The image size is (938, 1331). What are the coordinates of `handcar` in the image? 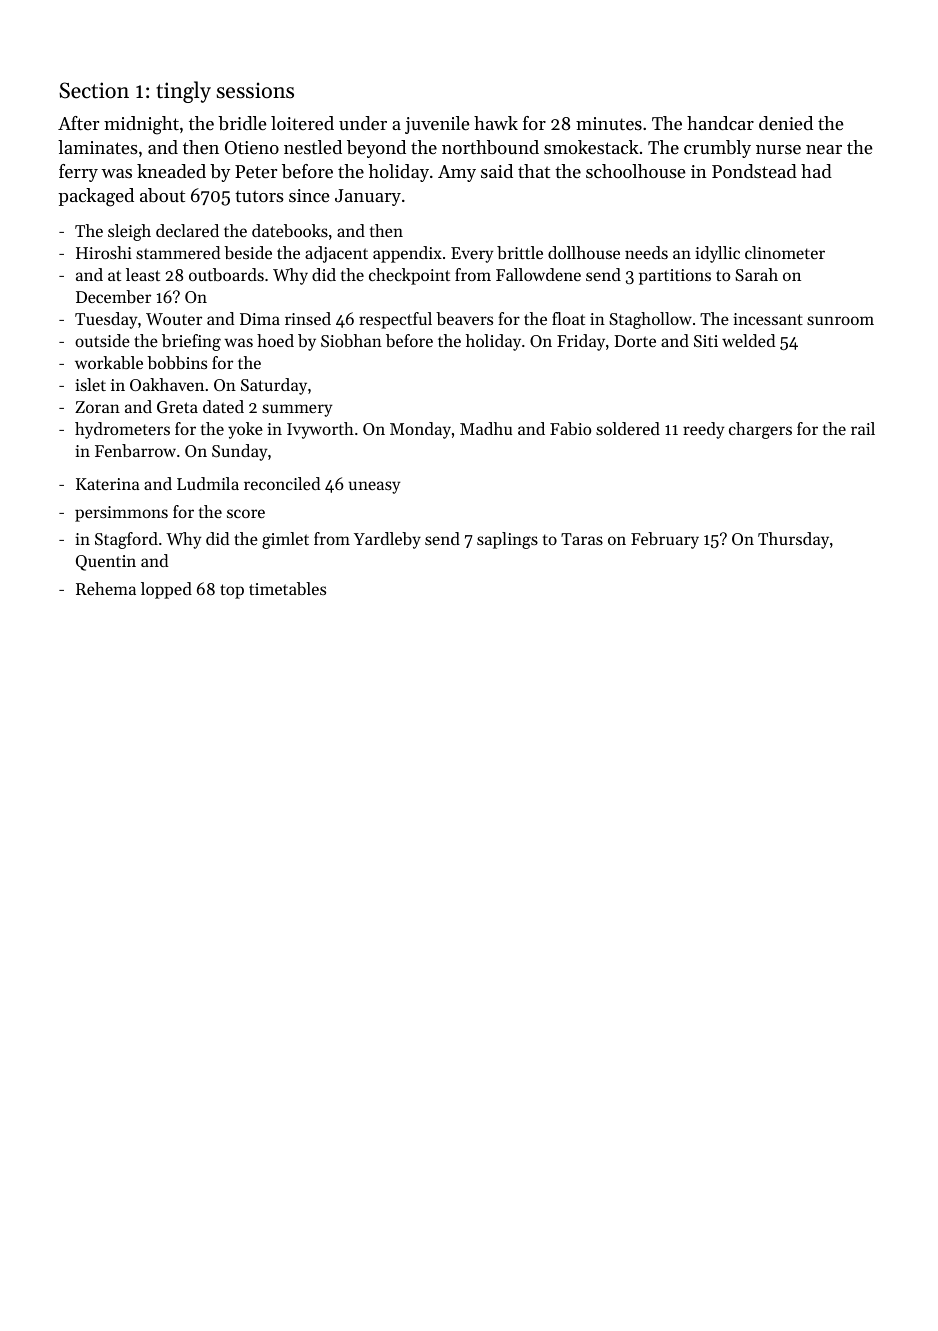 It's located at (720, 123).
